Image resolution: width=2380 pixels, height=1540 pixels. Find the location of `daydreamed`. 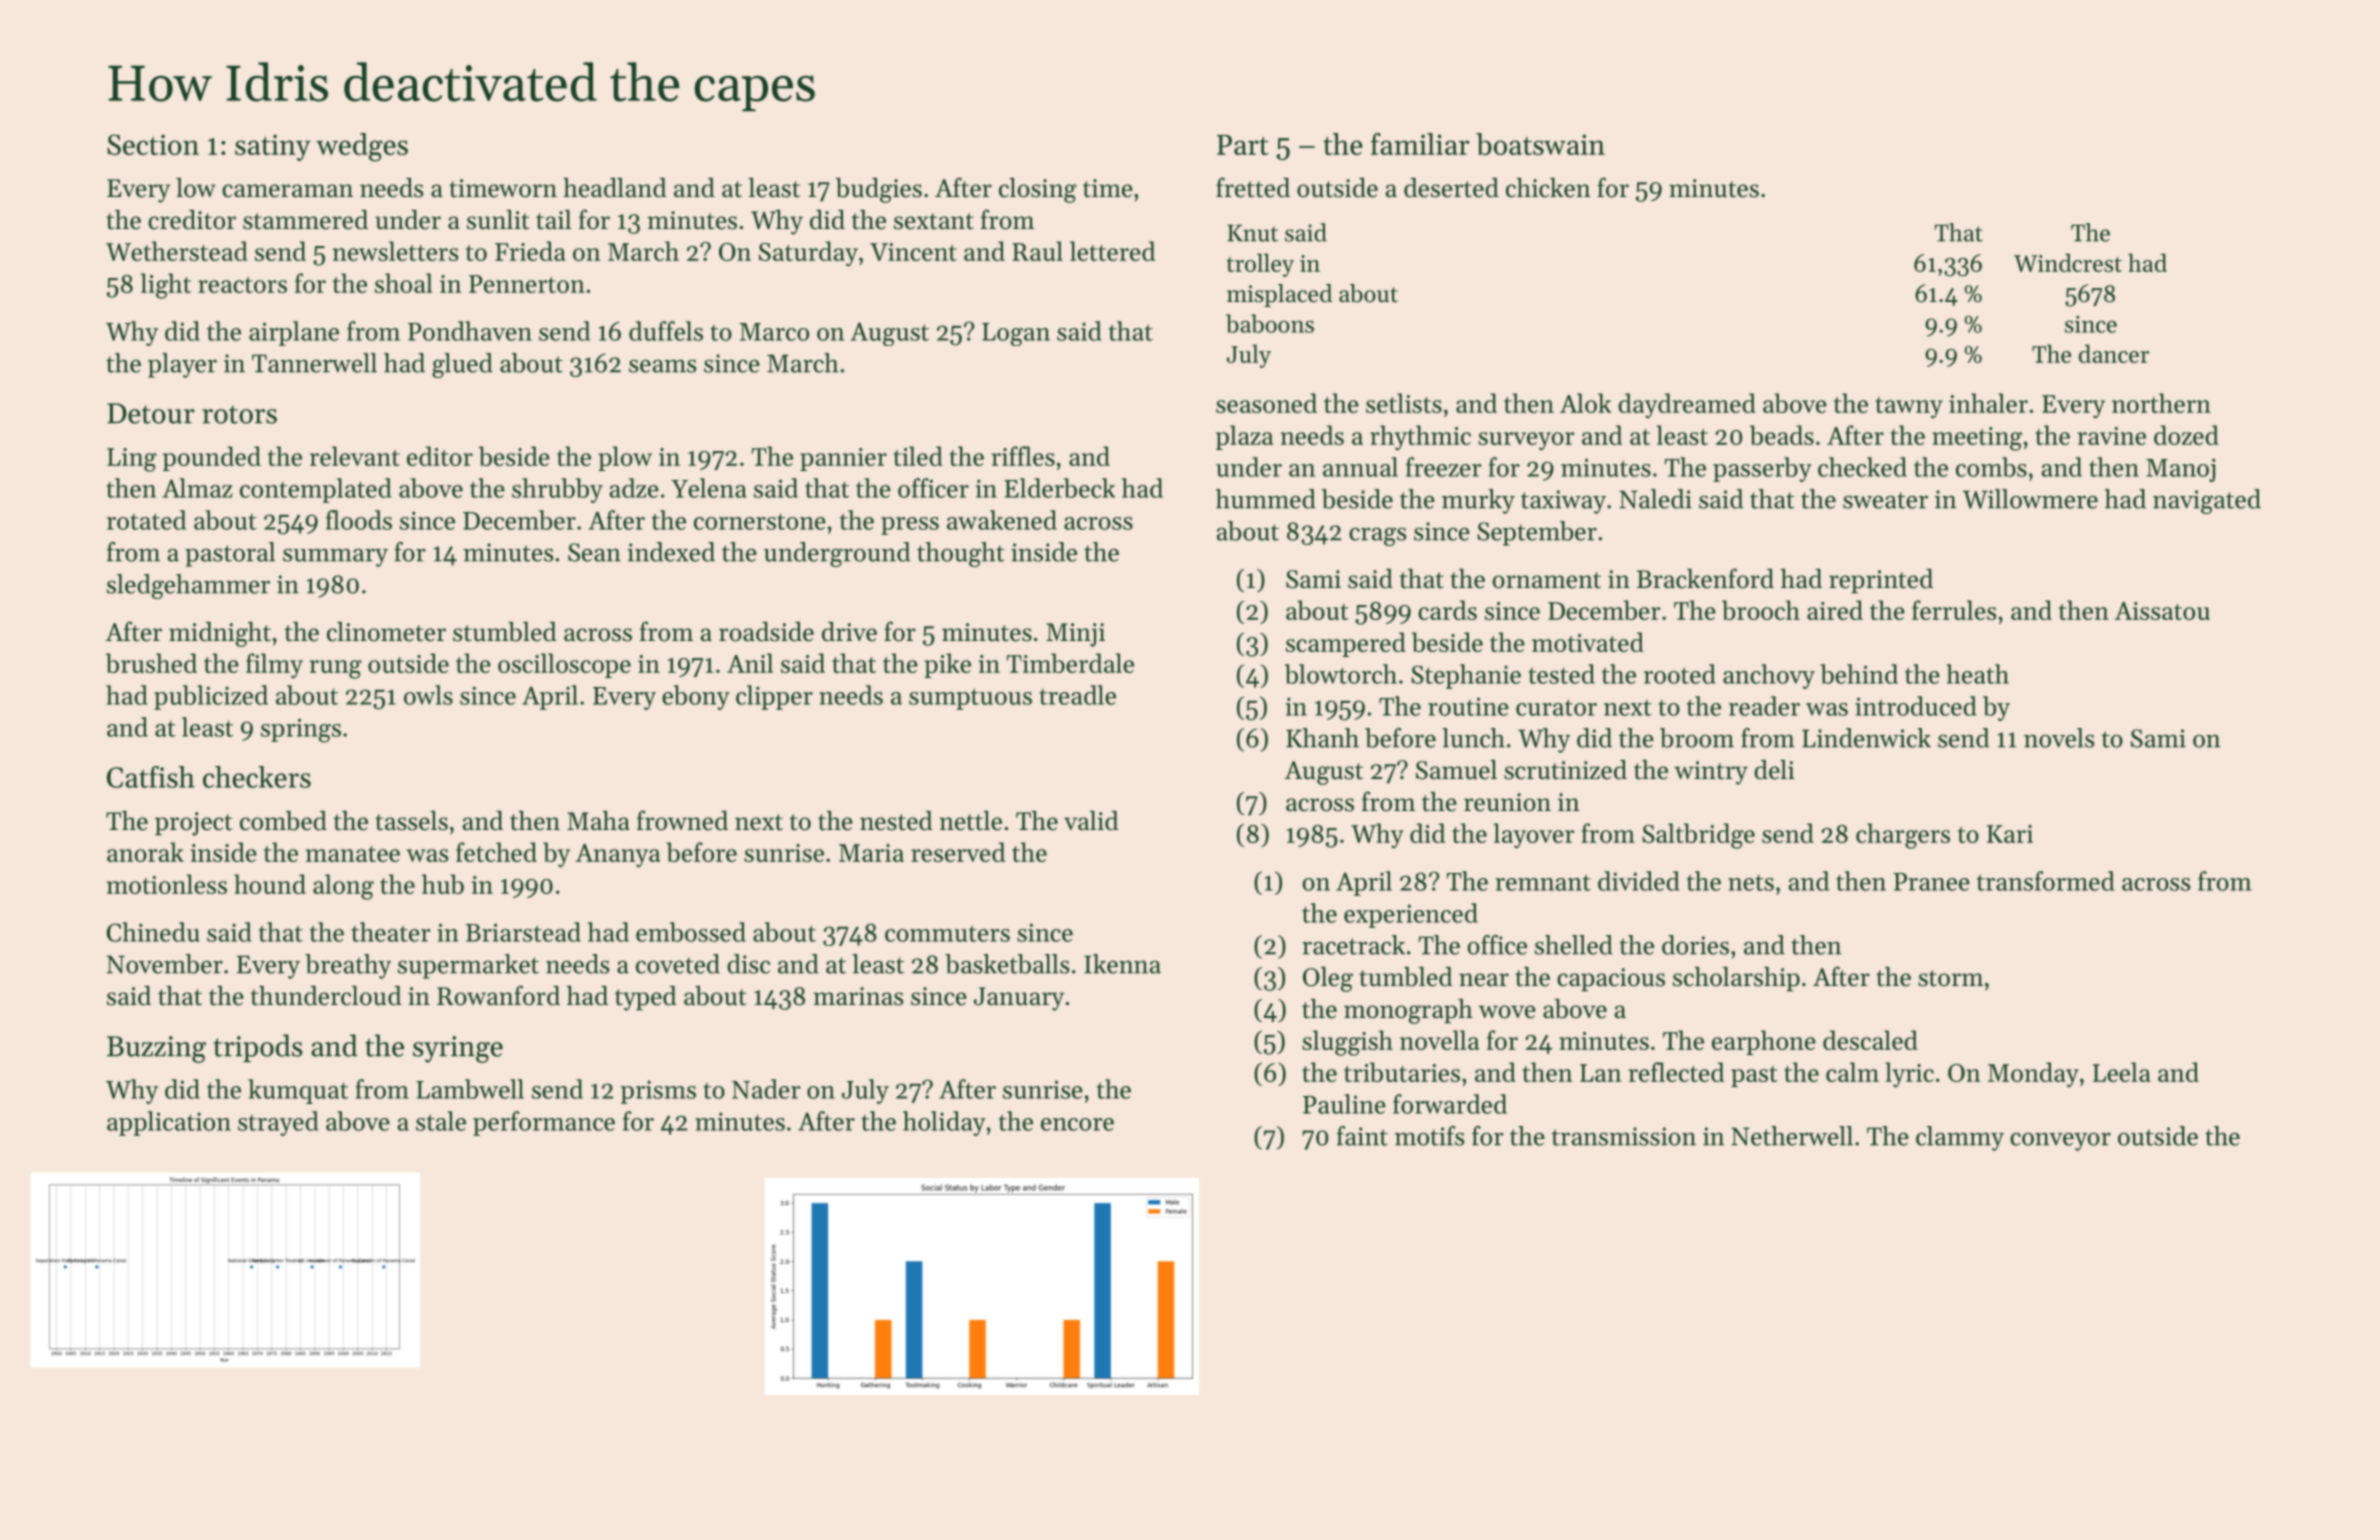

daydreamed is located at coordinates (1687, 405).
